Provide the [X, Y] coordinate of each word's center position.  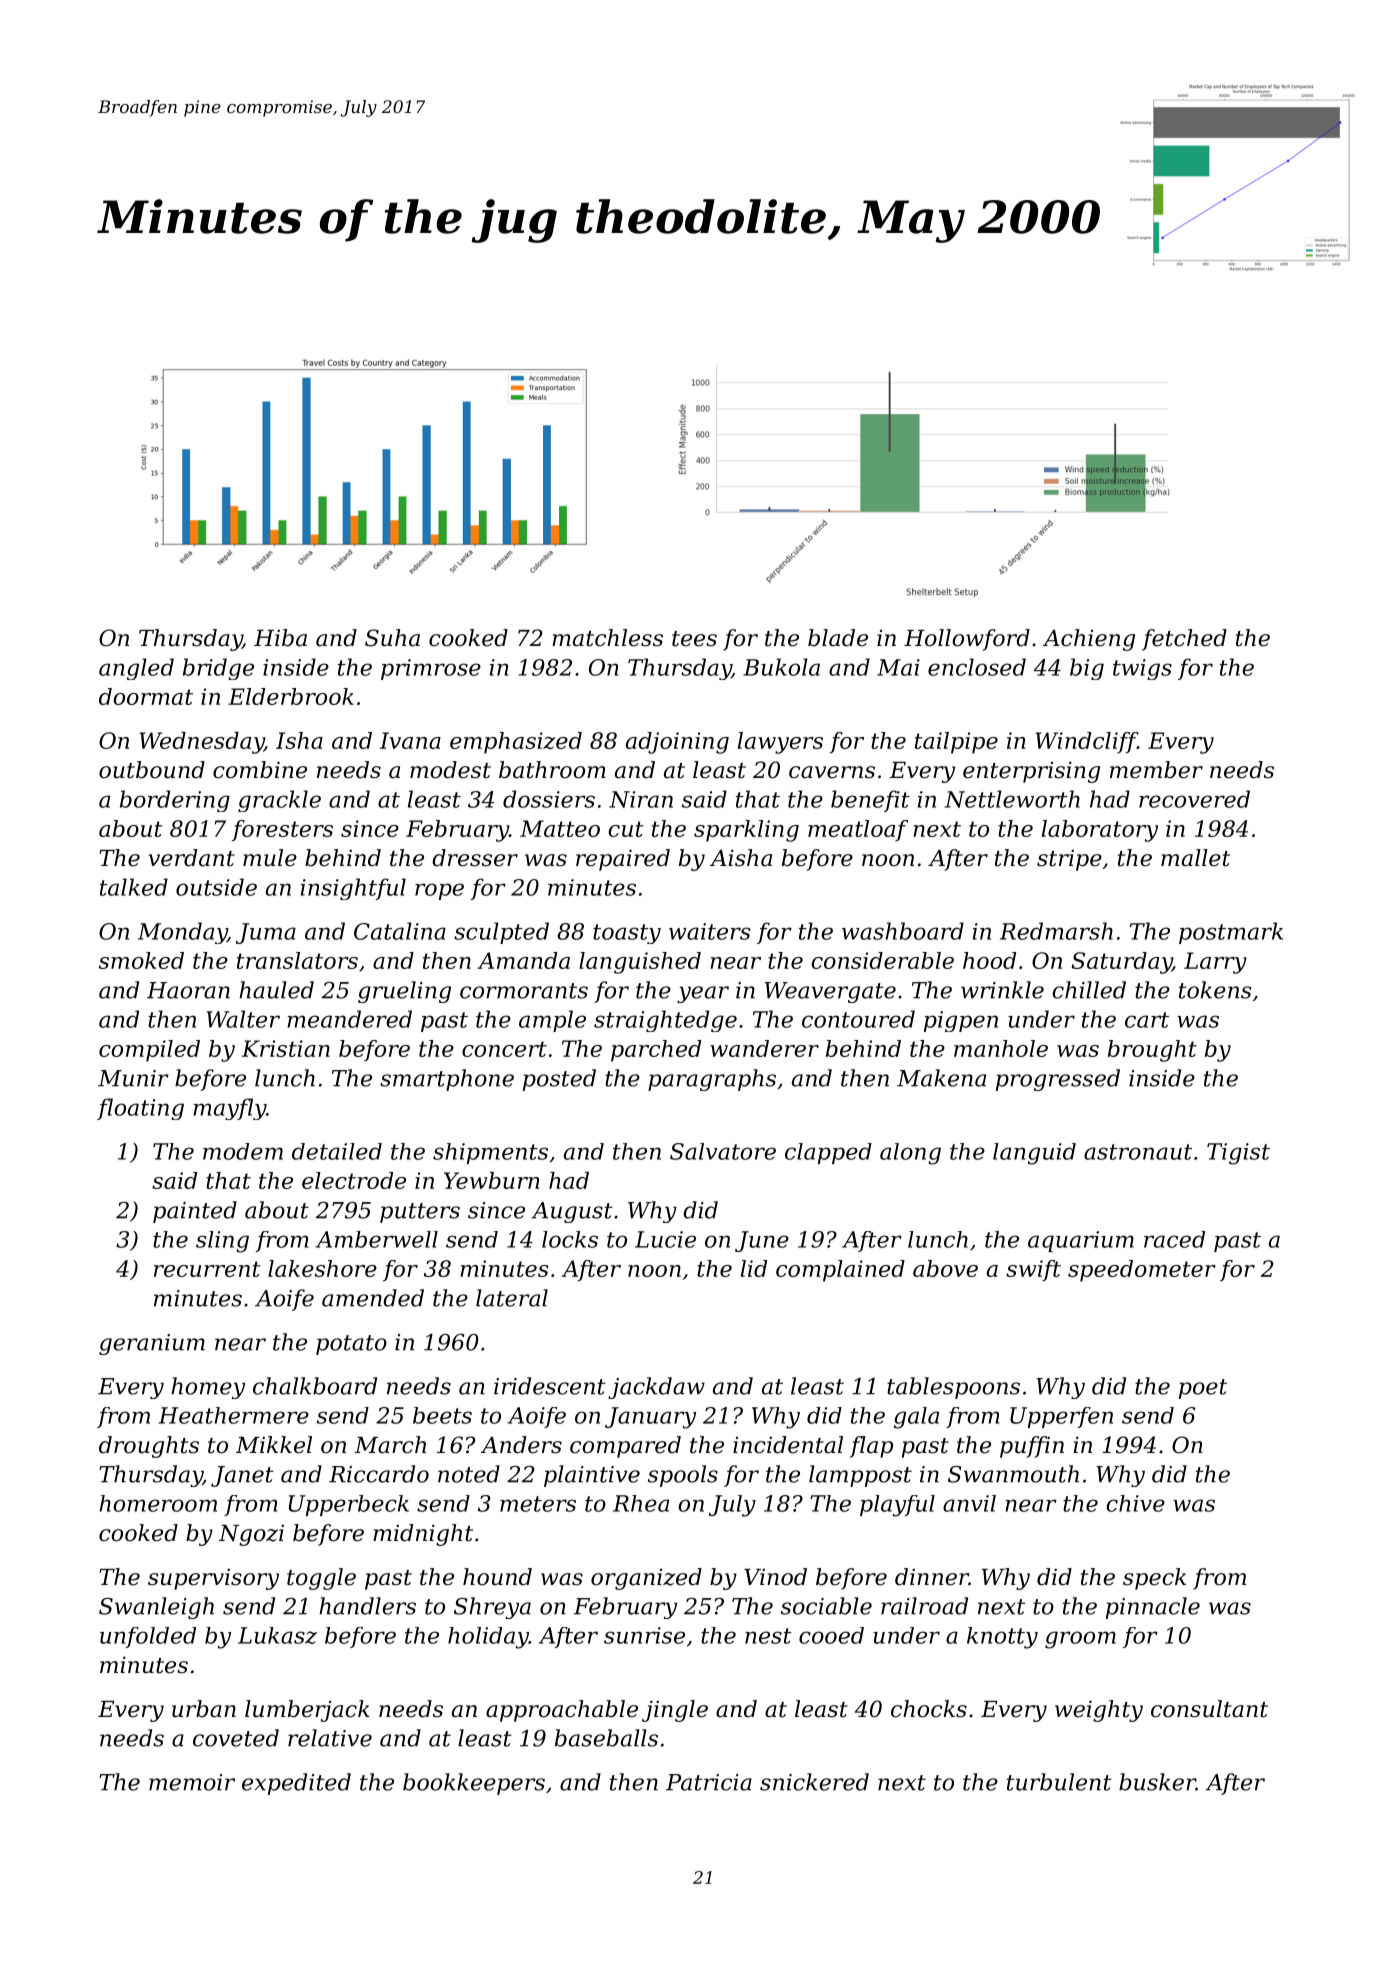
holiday [488, 1638]
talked [134, 887]
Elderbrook [291, 696]
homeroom [158, 1503]
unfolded [148, 1637]
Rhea [641, 1503]
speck [1154, 1579]
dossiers [549, 799]
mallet [1195, 858]
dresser [475, 858]
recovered [1194, 799]
